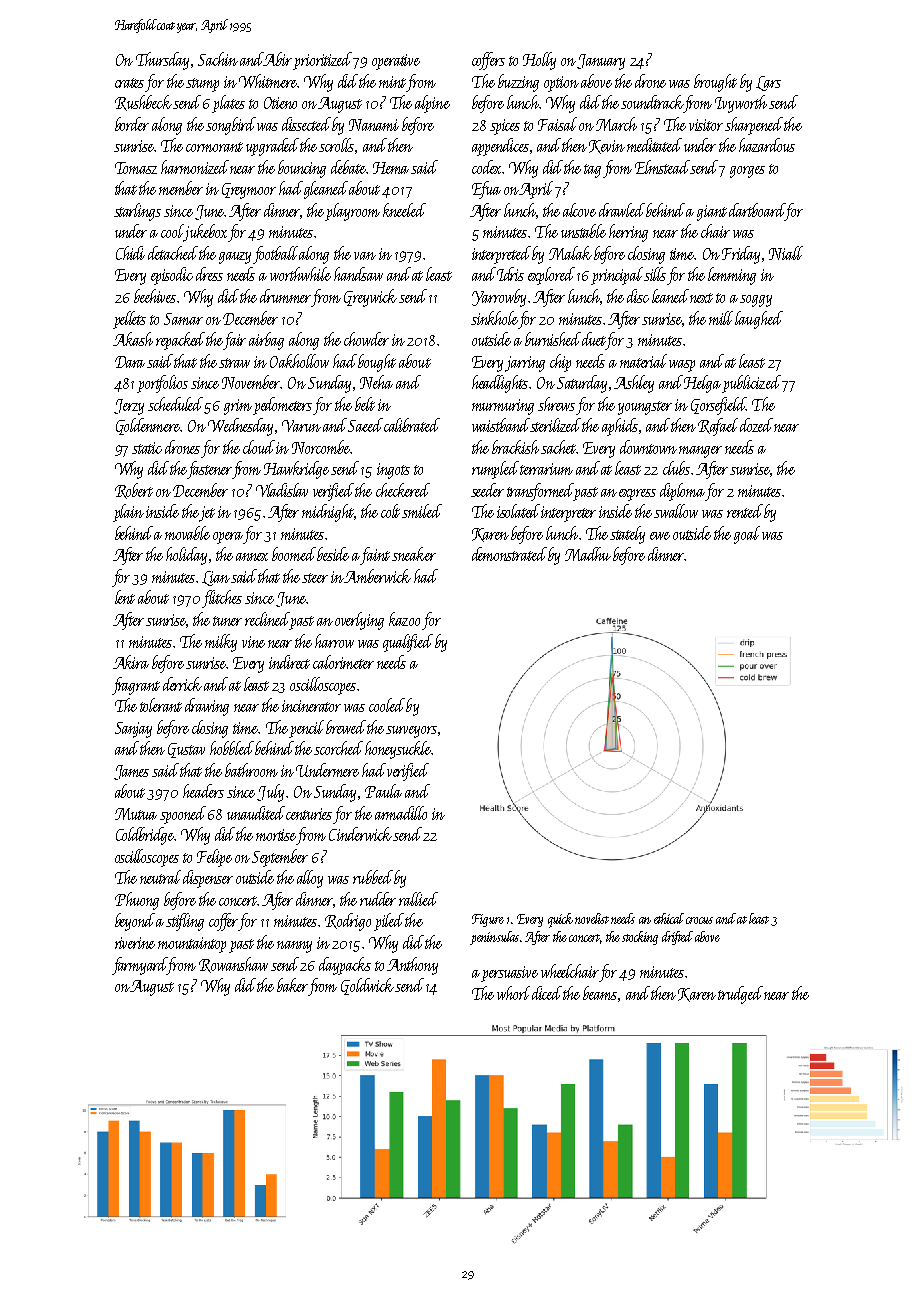  Describe the element at coordinates (323, 61) in the screenshot. I see `prioritized` at that location.
